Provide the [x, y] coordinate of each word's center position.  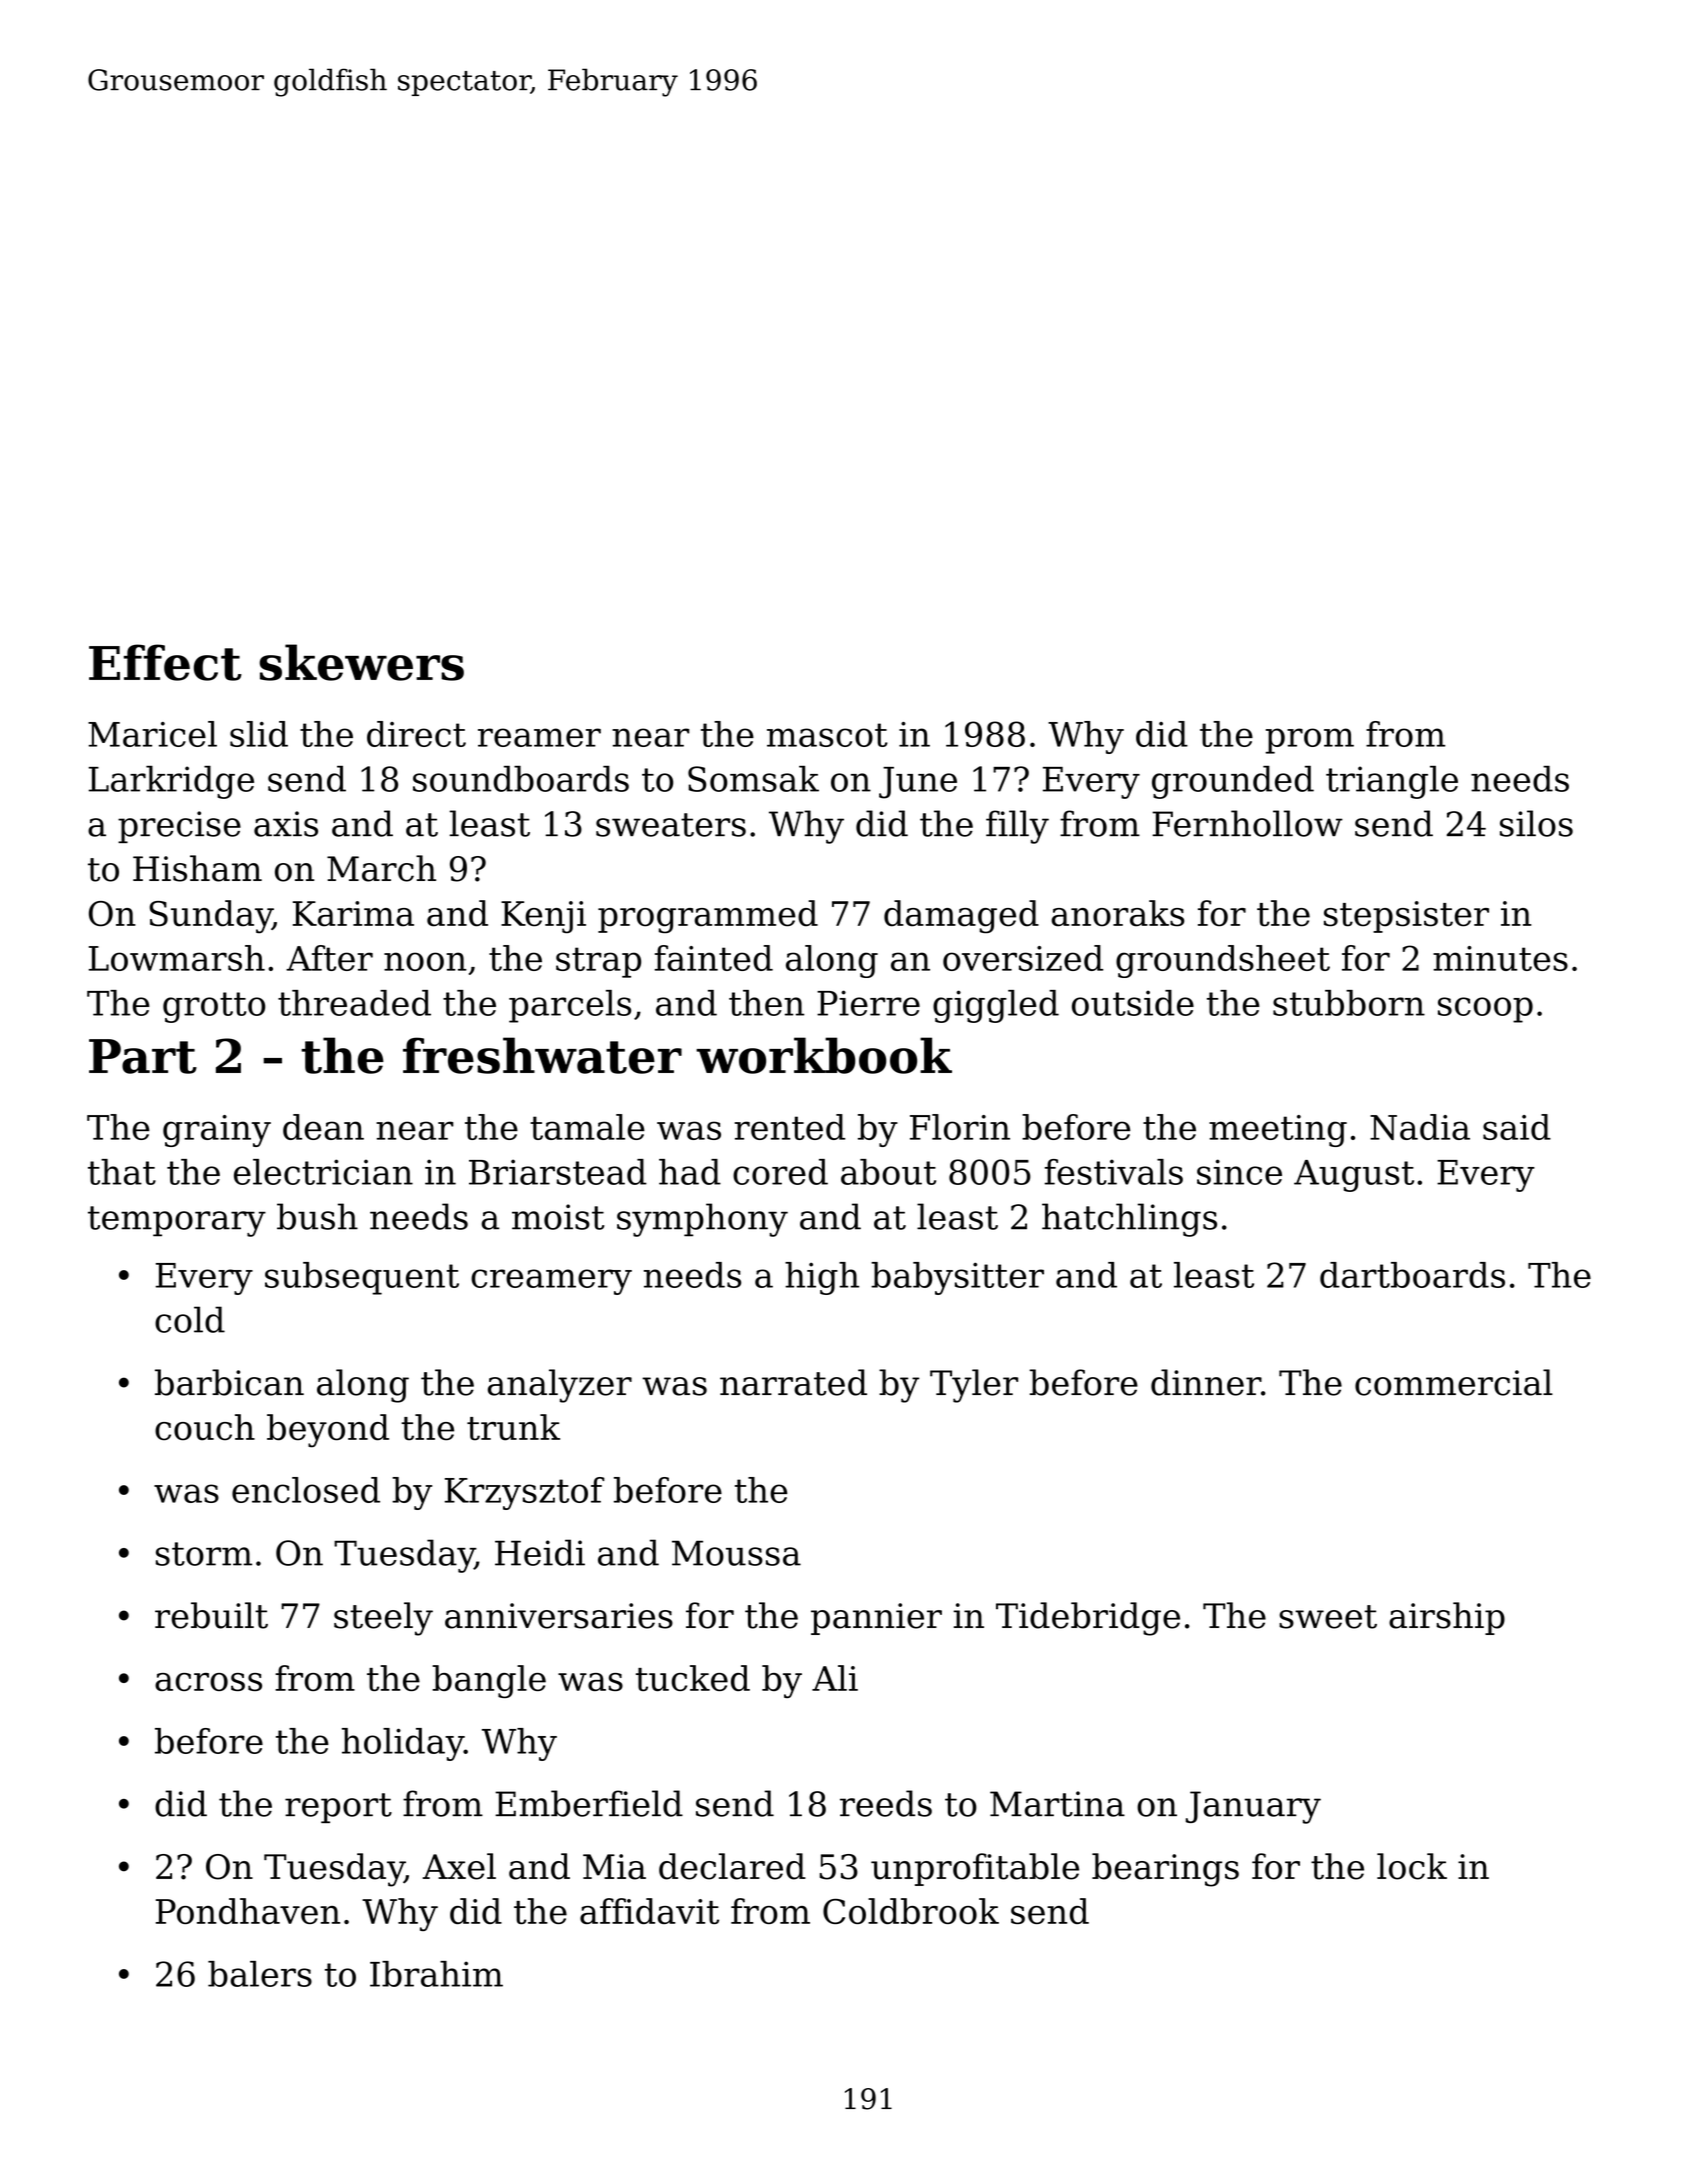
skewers [361, 662]
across [208, 1682]
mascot [827, 735]
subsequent [362, 1278]
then [766, 1003]
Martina [1057, 1804]
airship [1447, 1618]
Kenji [543, 917]
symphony [702, 1220]
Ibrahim [436, 1974]
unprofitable [975, 1869]
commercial [1454, 1382]
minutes [1500, 958]
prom [1309, 741]
